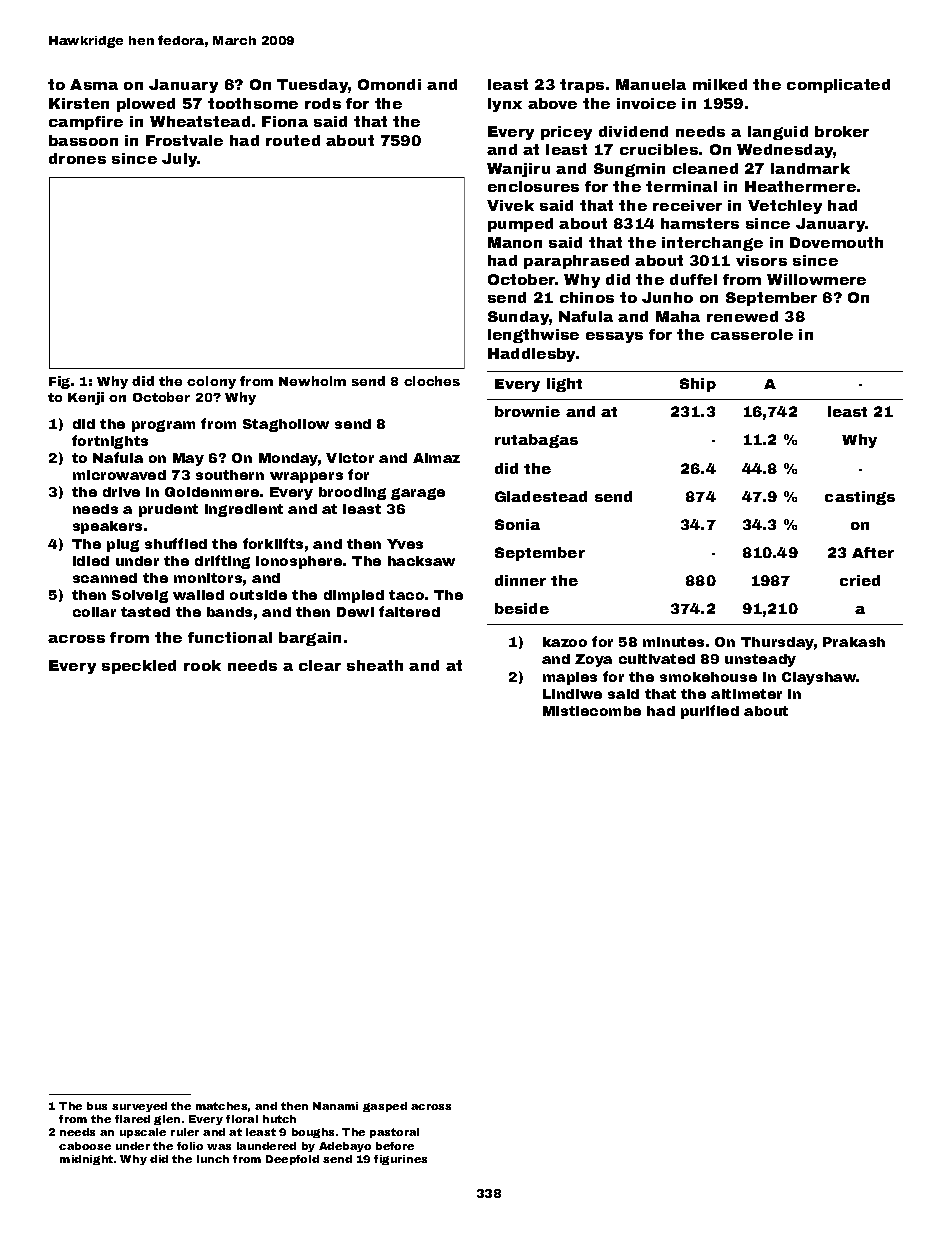 This screenshot has height=1233, width=952. I want to click on speckled, so click(139, 667).
